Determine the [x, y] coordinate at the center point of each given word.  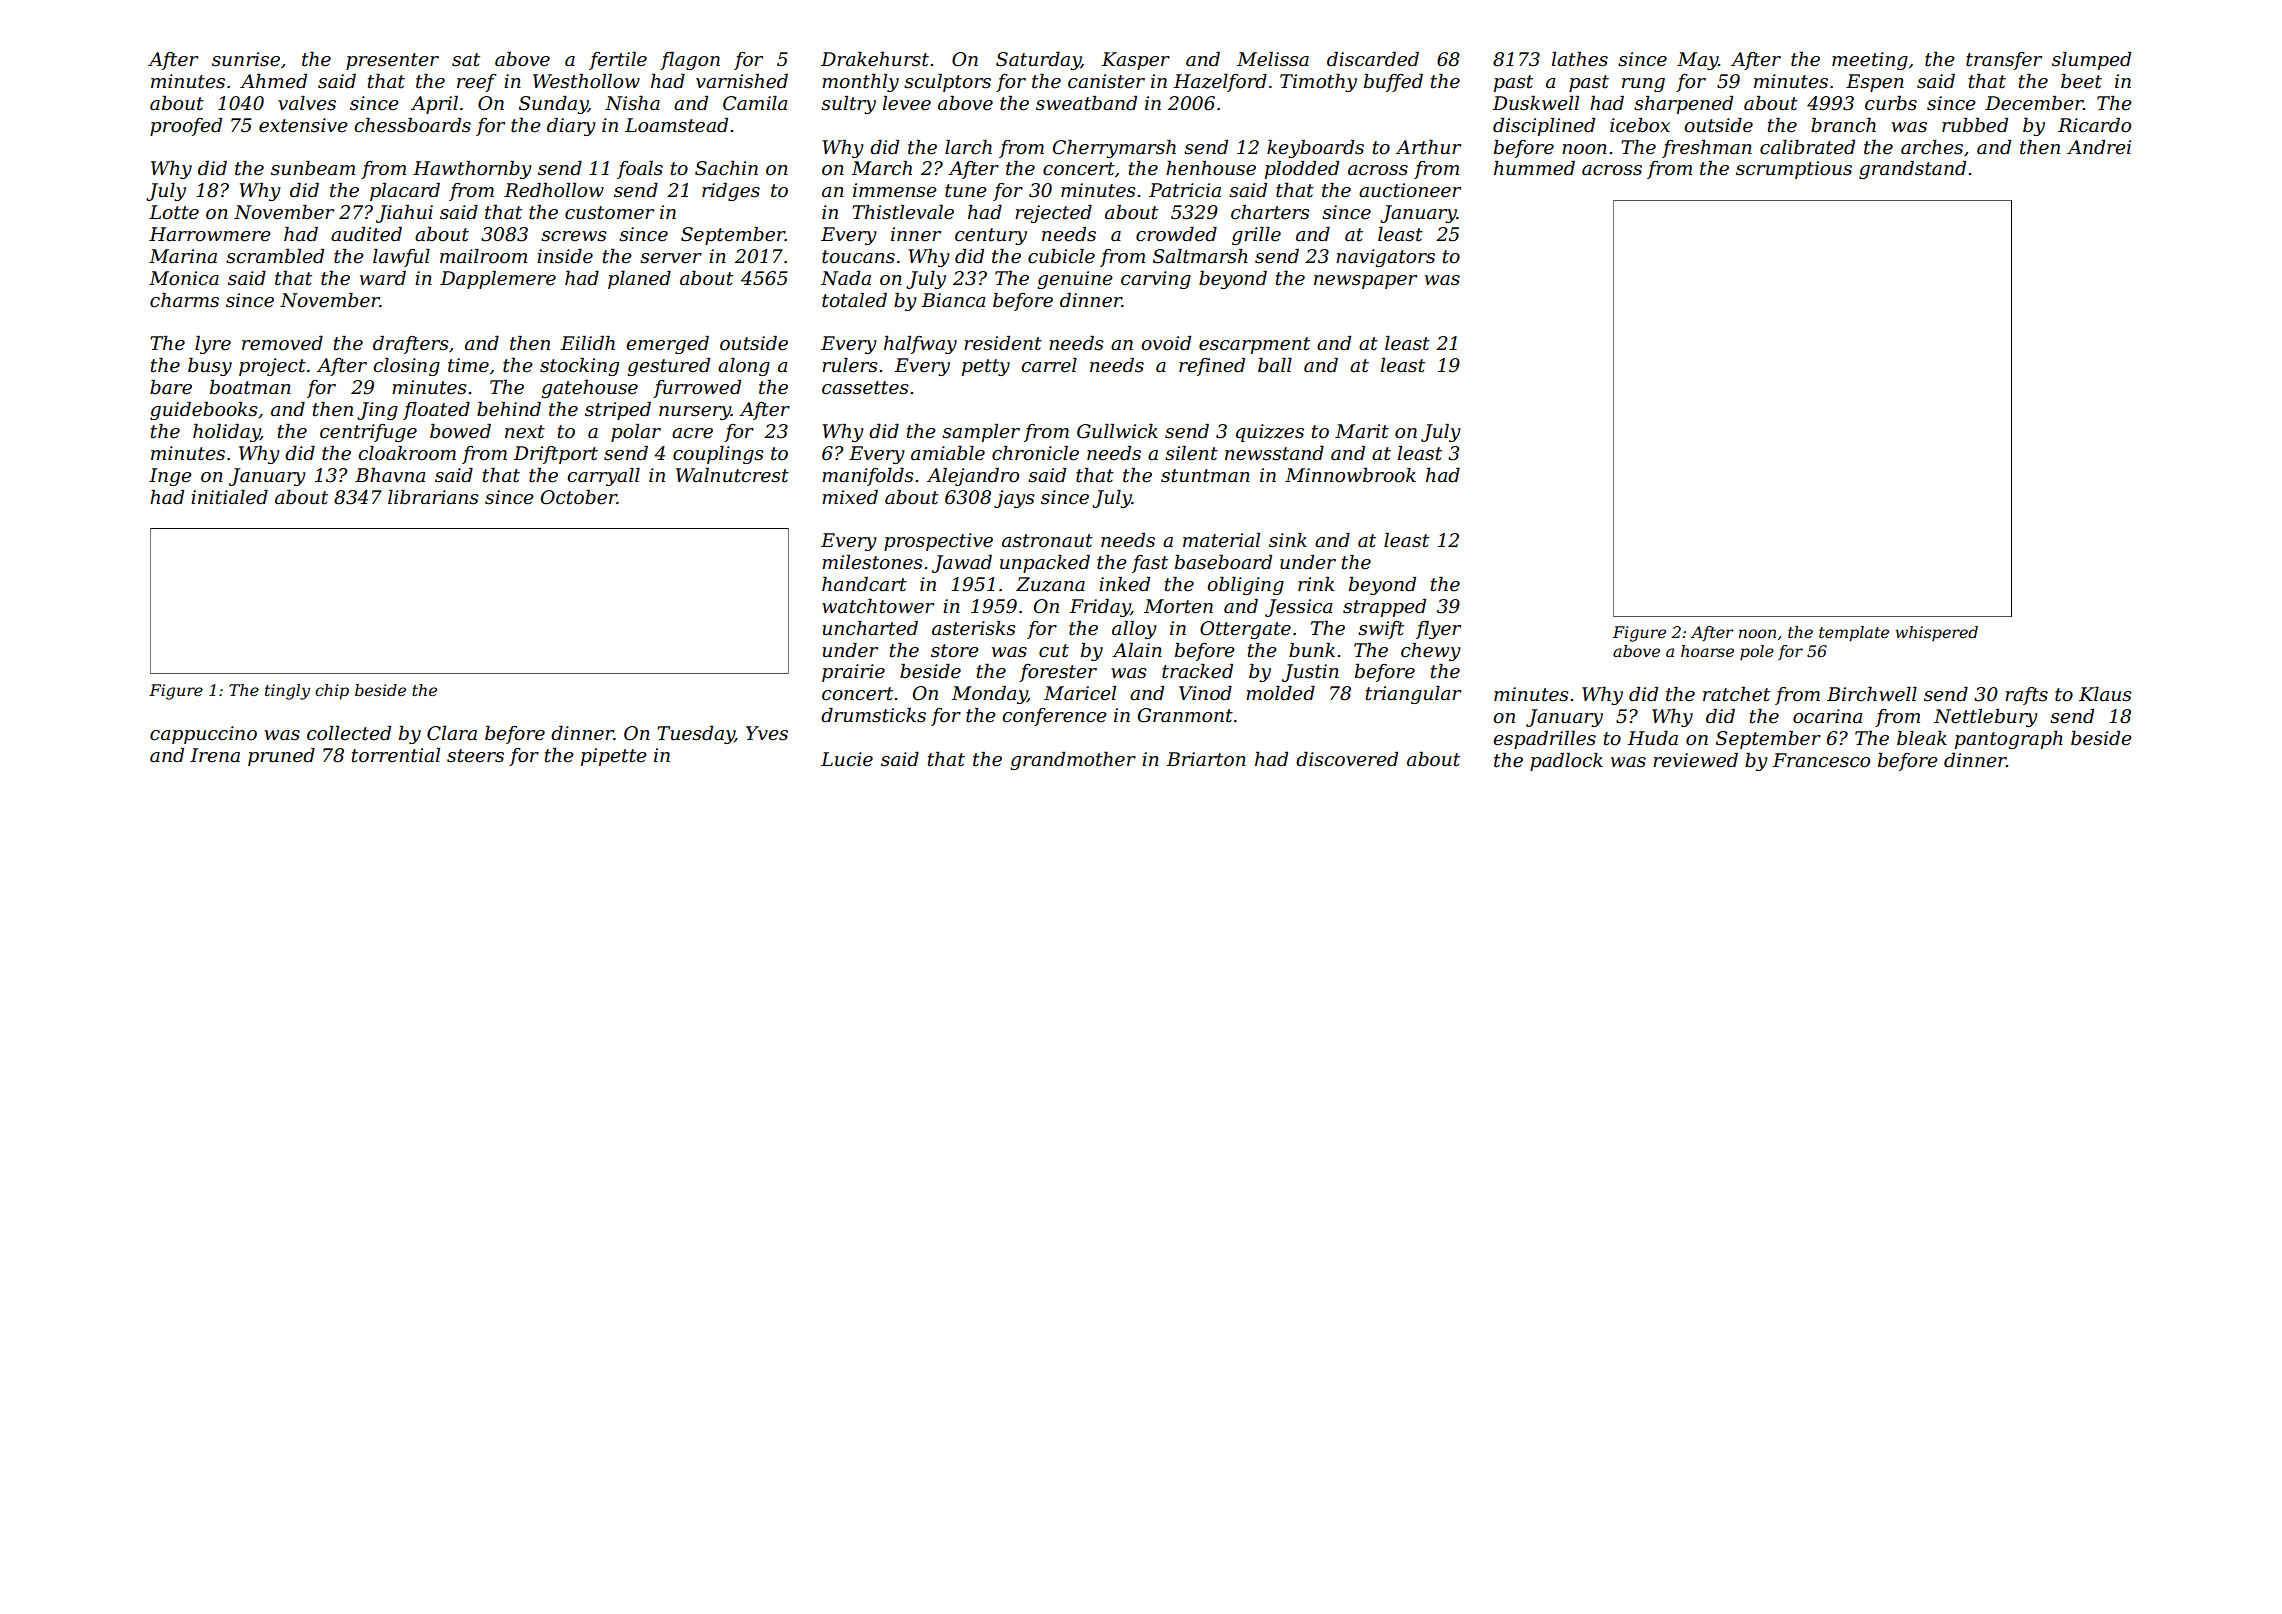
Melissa [1273, 59]
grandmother [1073, 761]
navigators [1385, 258]
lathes [1580, 59]
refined [1212, 367]
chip [332, 692]
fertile [618, 61]
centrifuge [368, 433]
